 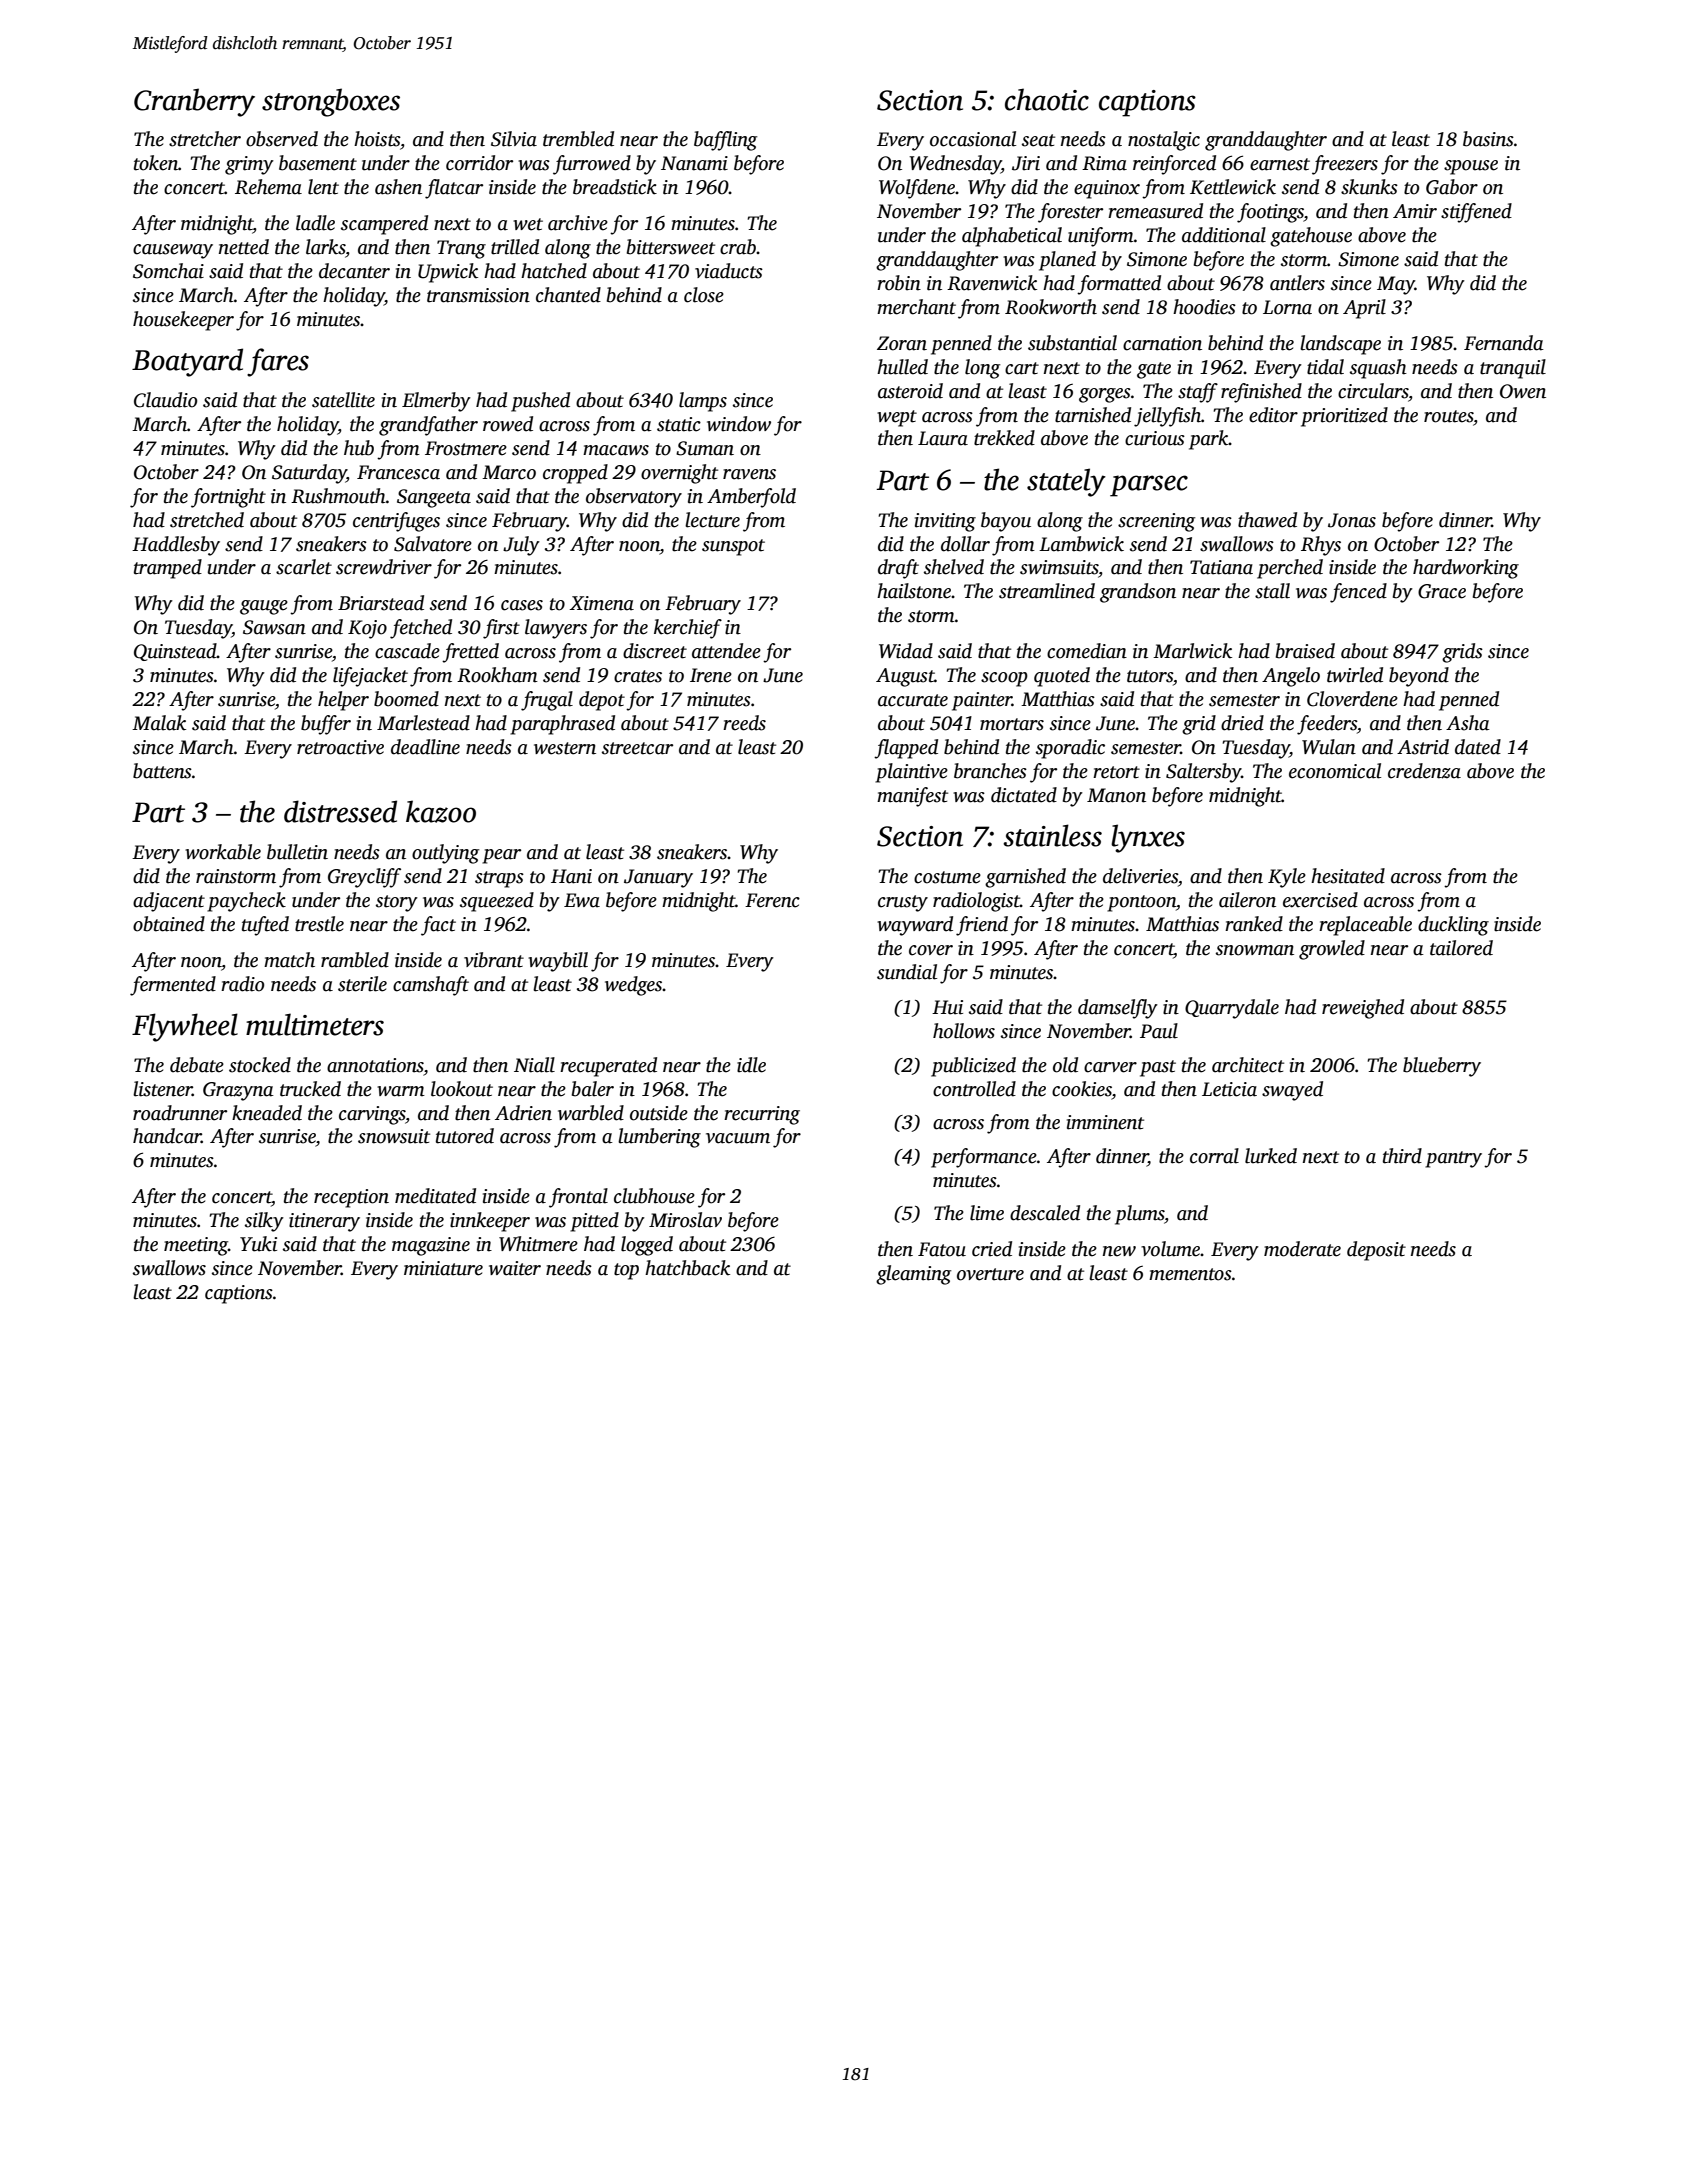 I want to click on Cranberry, so click(x=194, y=102).
